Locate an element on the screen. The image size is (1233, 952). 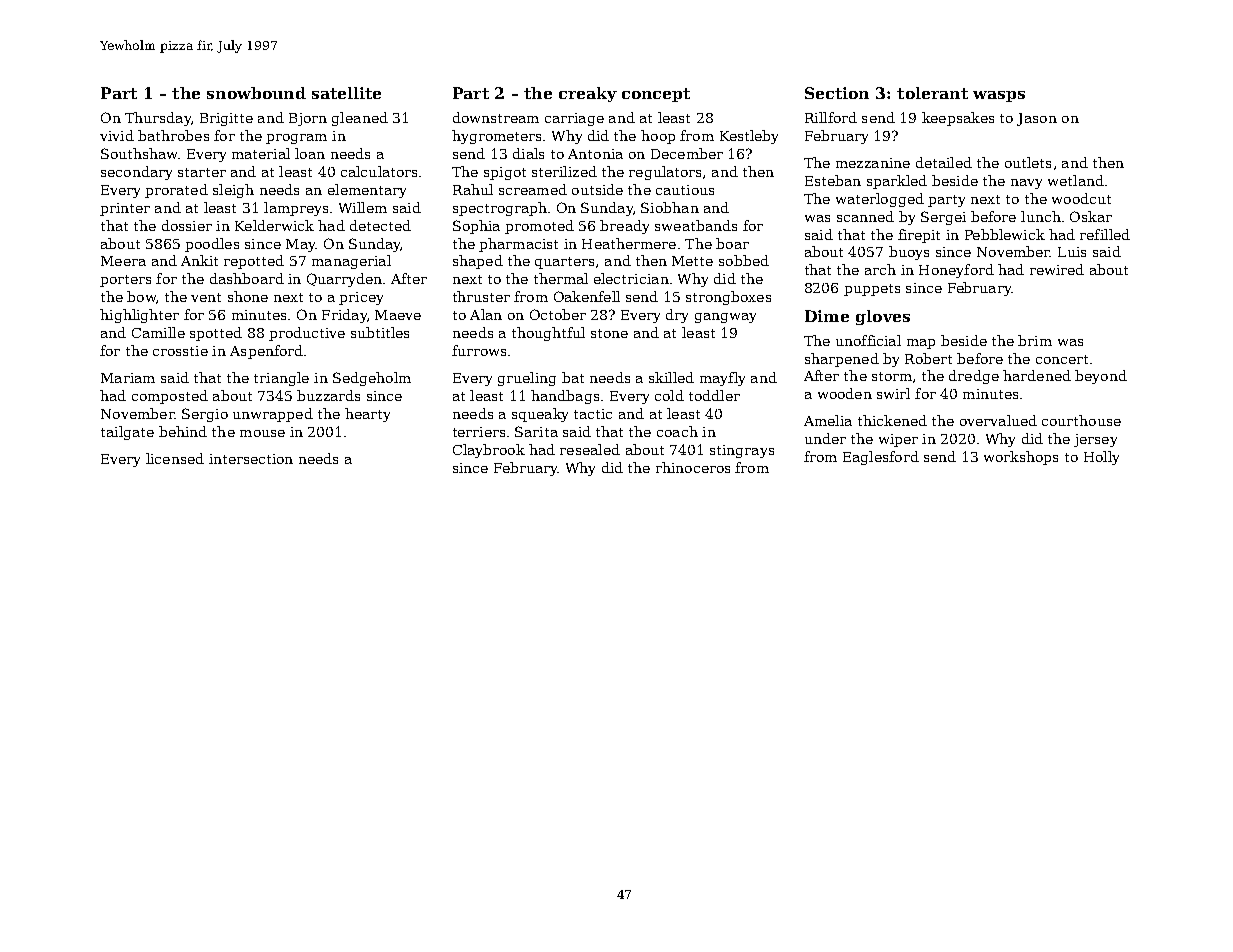
outside is located at coordinates (597, 189).
